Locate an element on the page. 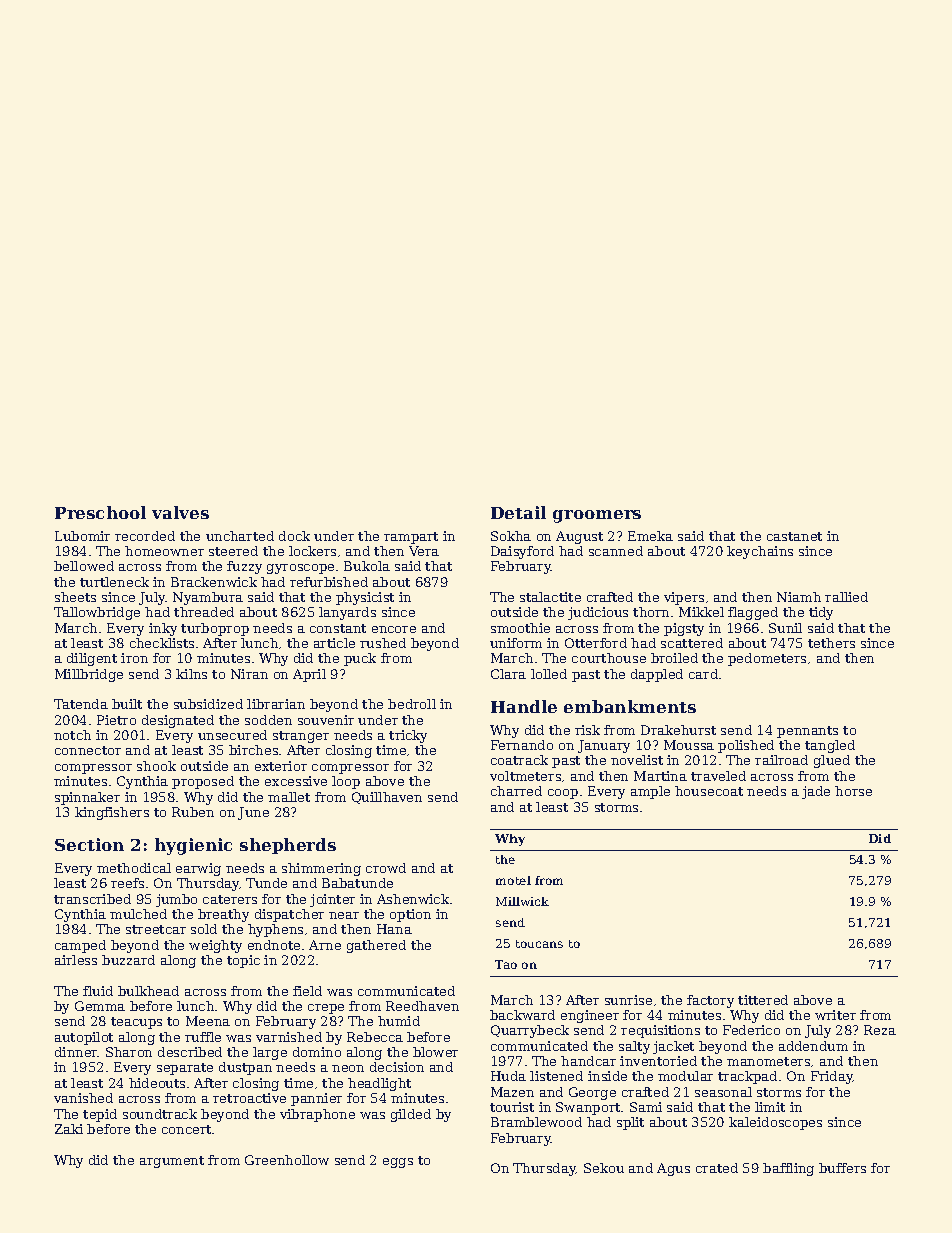 This document has height=1233, width=952. lockers is located at coordinates (312, 551).
